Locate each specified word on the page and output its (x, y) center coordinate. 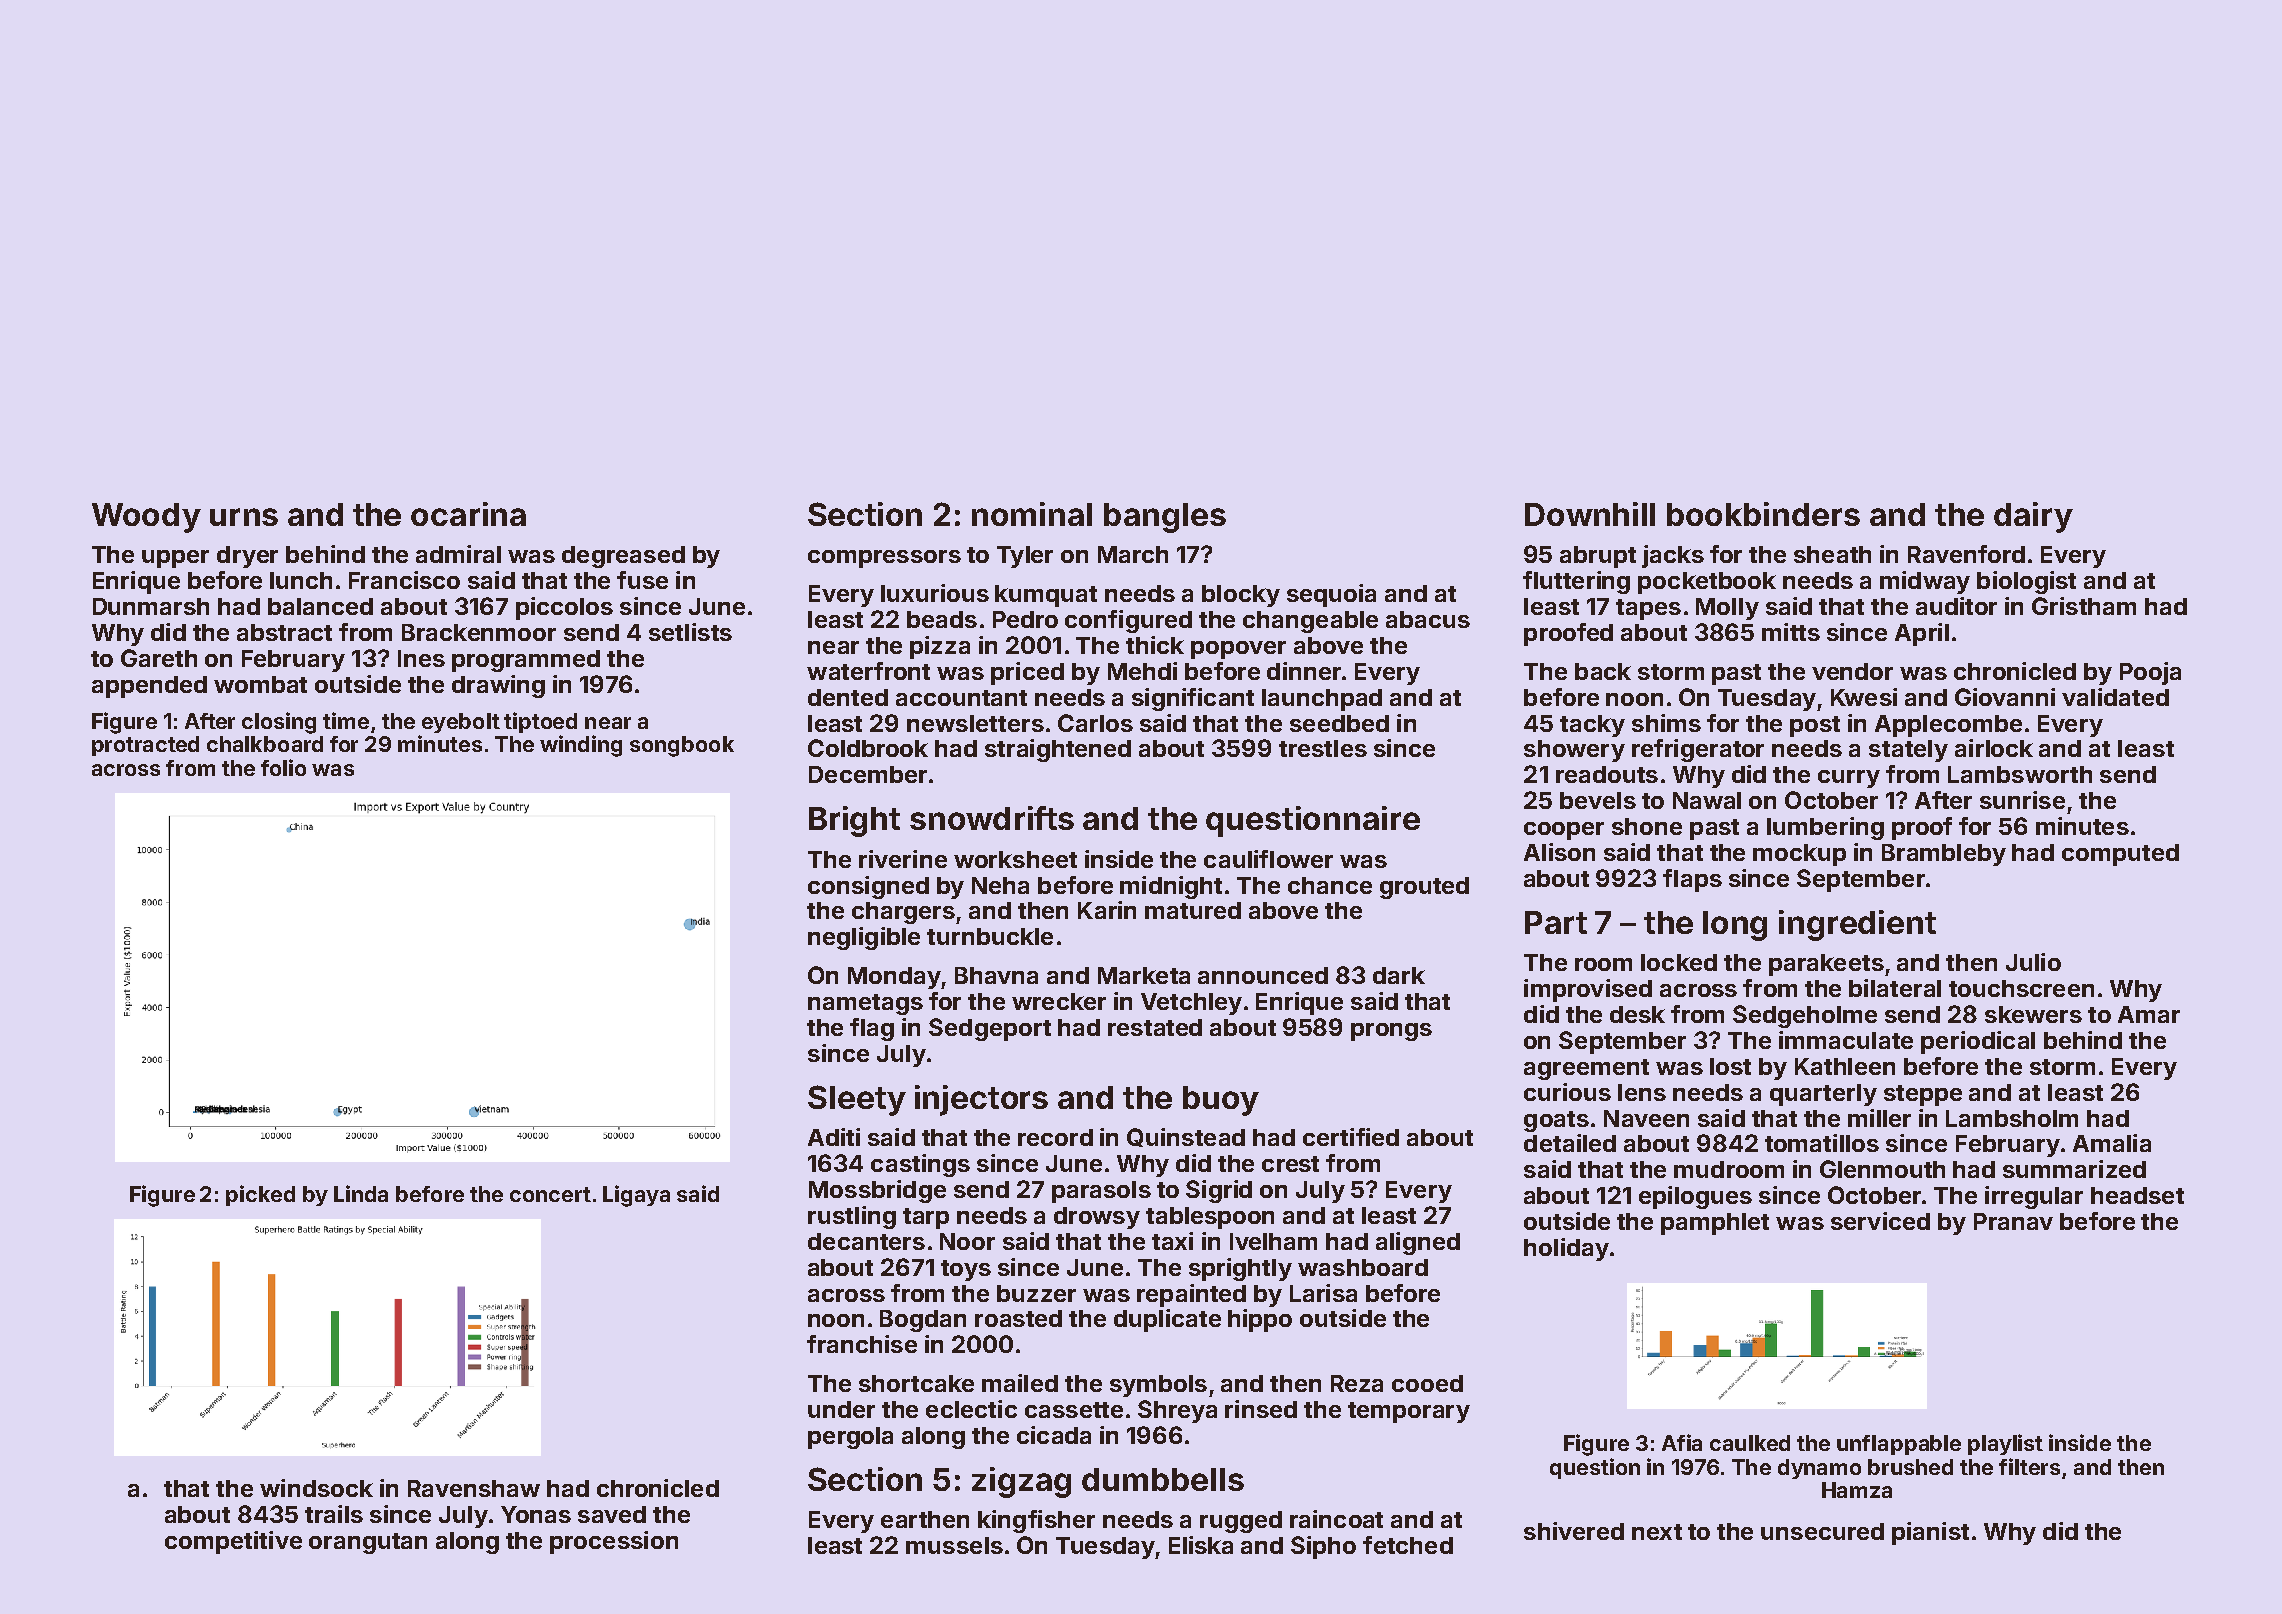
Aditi (834, 1137)
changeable (1310, 622)
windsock (316, 1488)
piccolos (564, 608)
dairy (2033, 517)
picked (260, 1195)
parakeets (1826, 965)
